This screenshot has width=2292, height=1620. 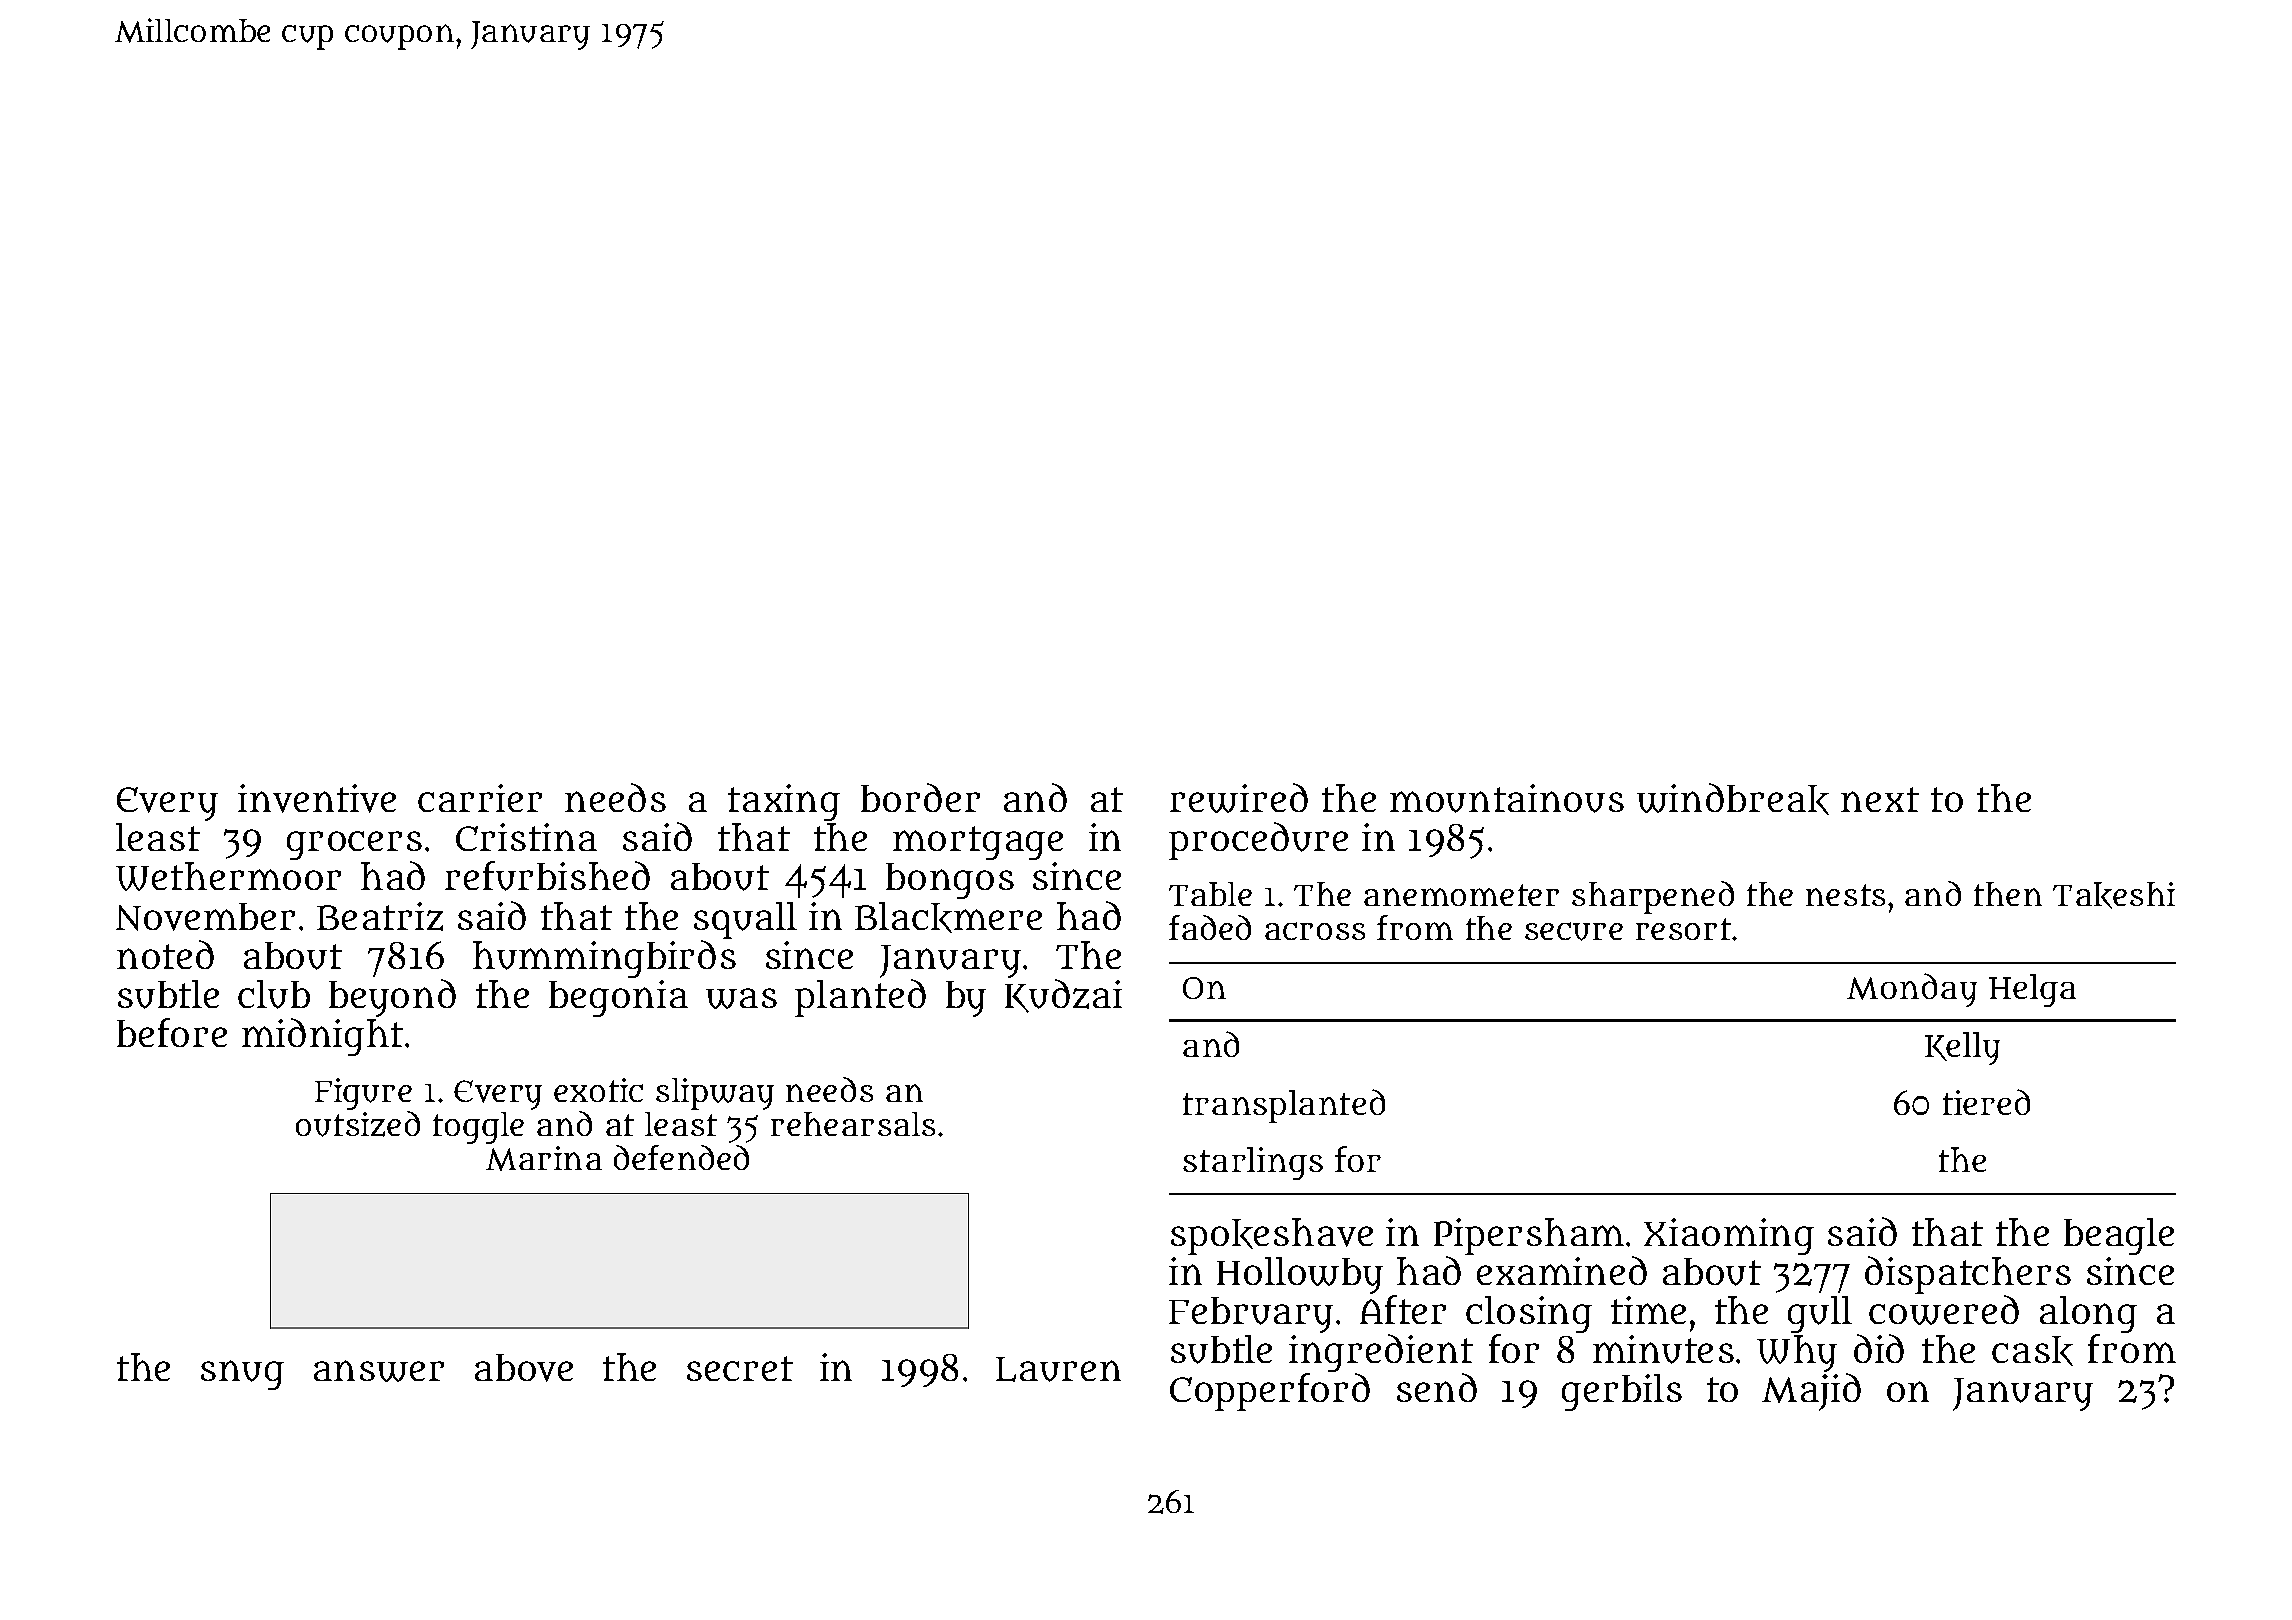 What do you see at coordinates (1272, 1236) in the screenshot?
I see `spokeshave` at bounding box center [1272, 1236].
